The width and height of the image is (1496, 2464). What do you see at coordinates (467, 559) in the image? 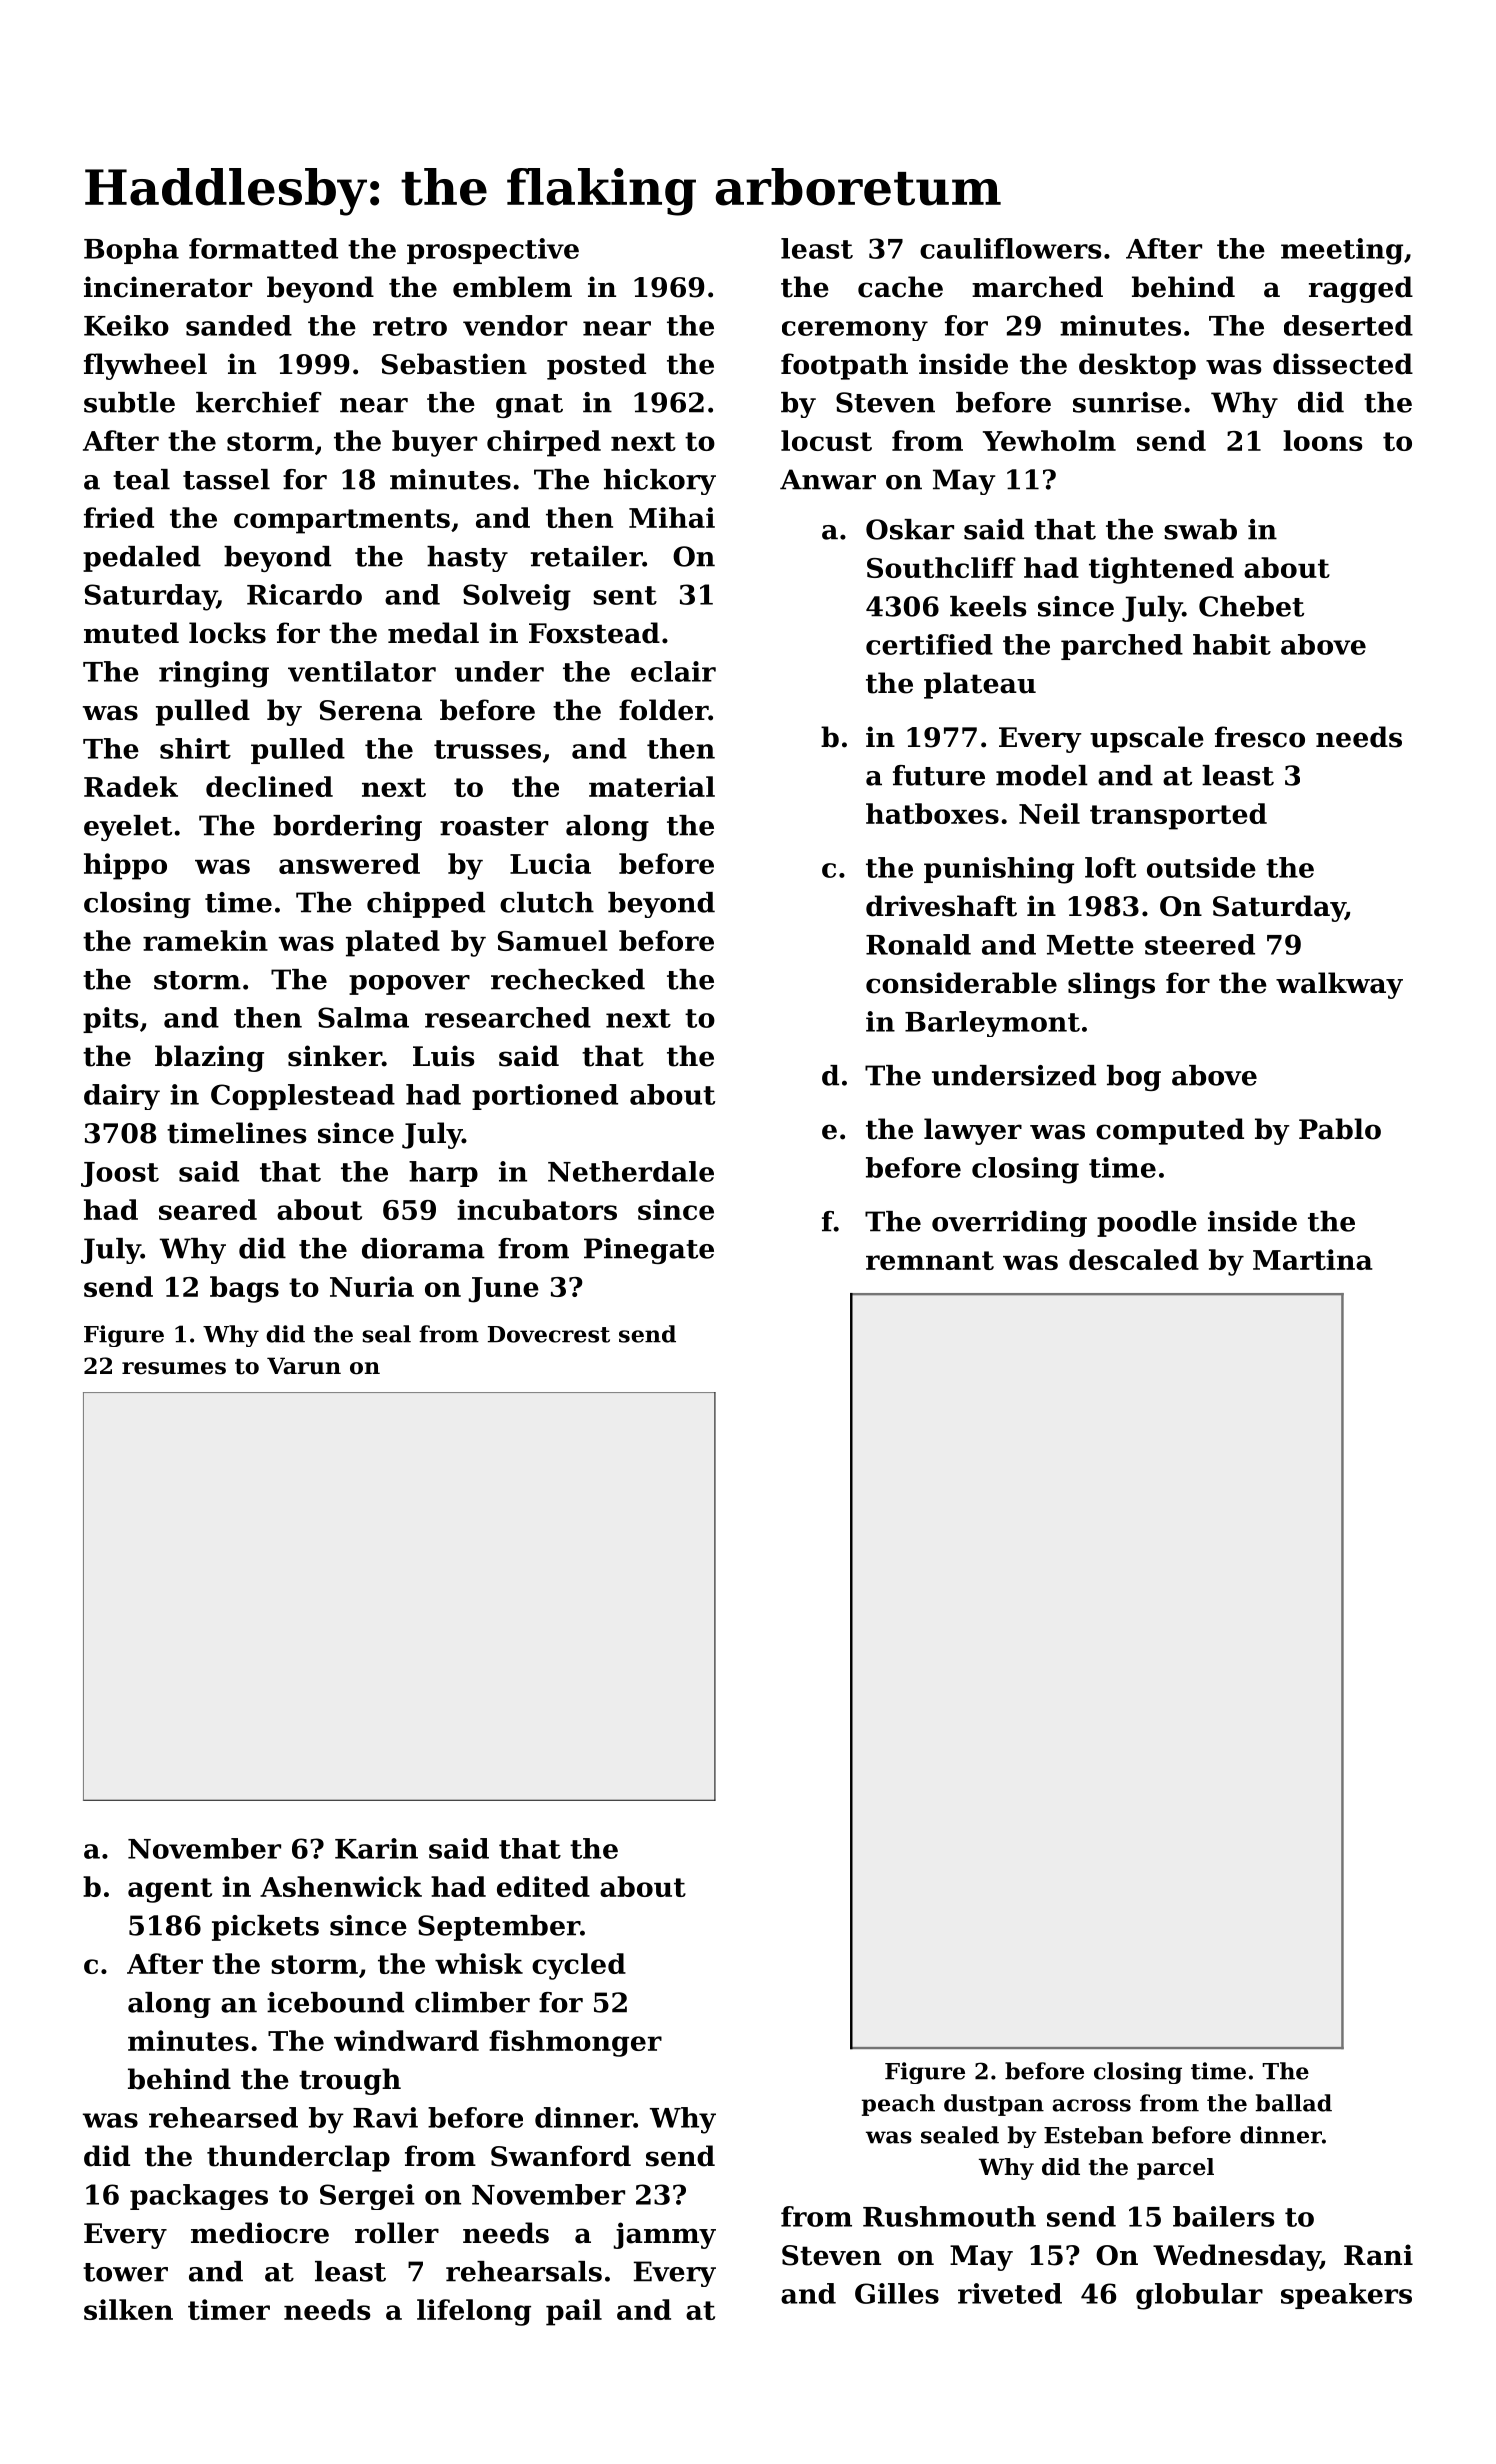
I see `hasty` at bounding box center [467, 559].
